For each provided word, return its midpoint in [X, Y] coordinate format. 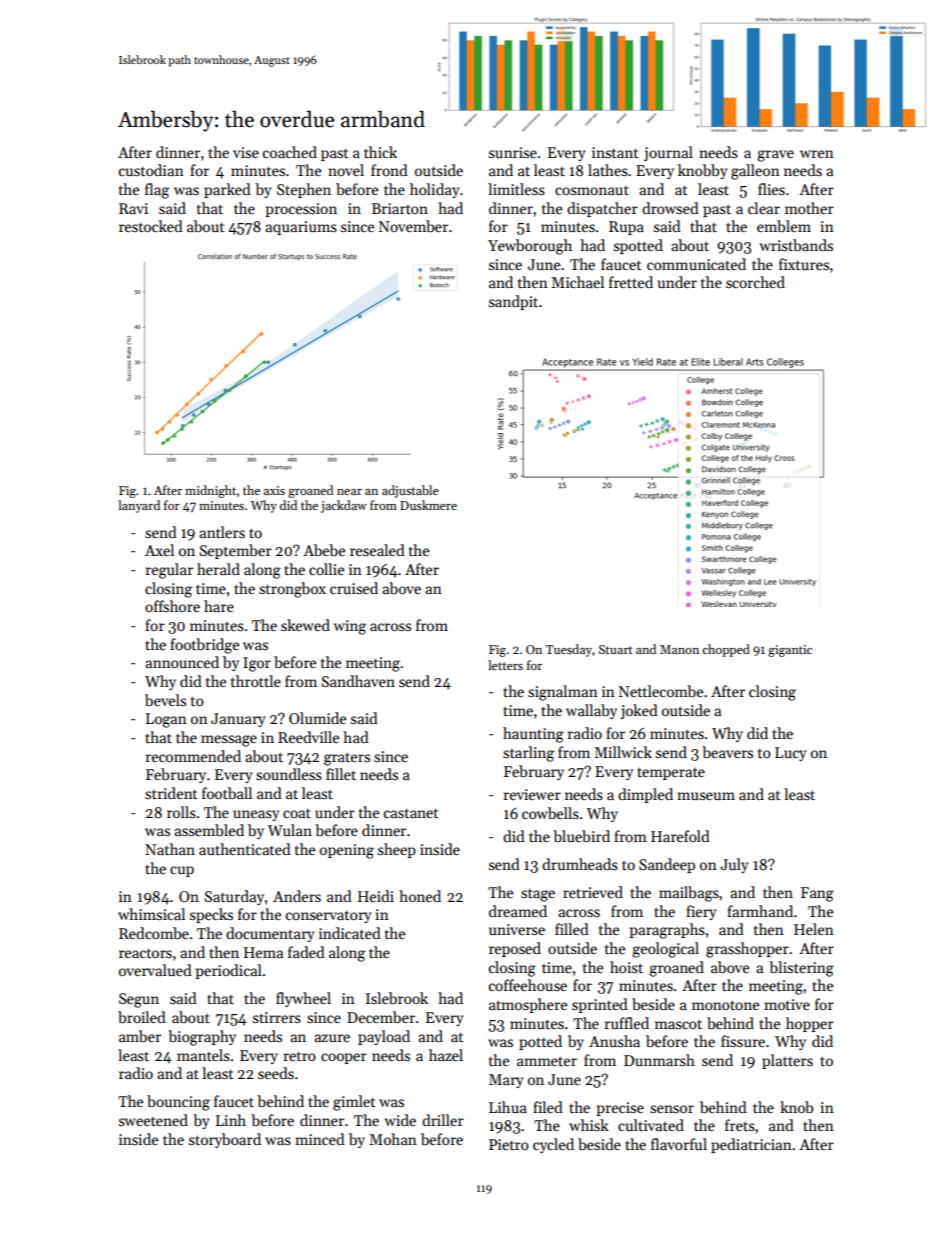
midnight [210, 491]
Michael [577, 282]
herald [218, 569]
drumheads [580, 864]
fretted [631, 282]
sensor [672, 1109]
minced [320, 1139]
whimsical [151, 914]
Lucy [791, 754]
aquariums [301, 228]
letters [505, 665]
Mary [506, 1081]
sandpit [513, 302]
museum [706, 796]
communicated [696, 264]
